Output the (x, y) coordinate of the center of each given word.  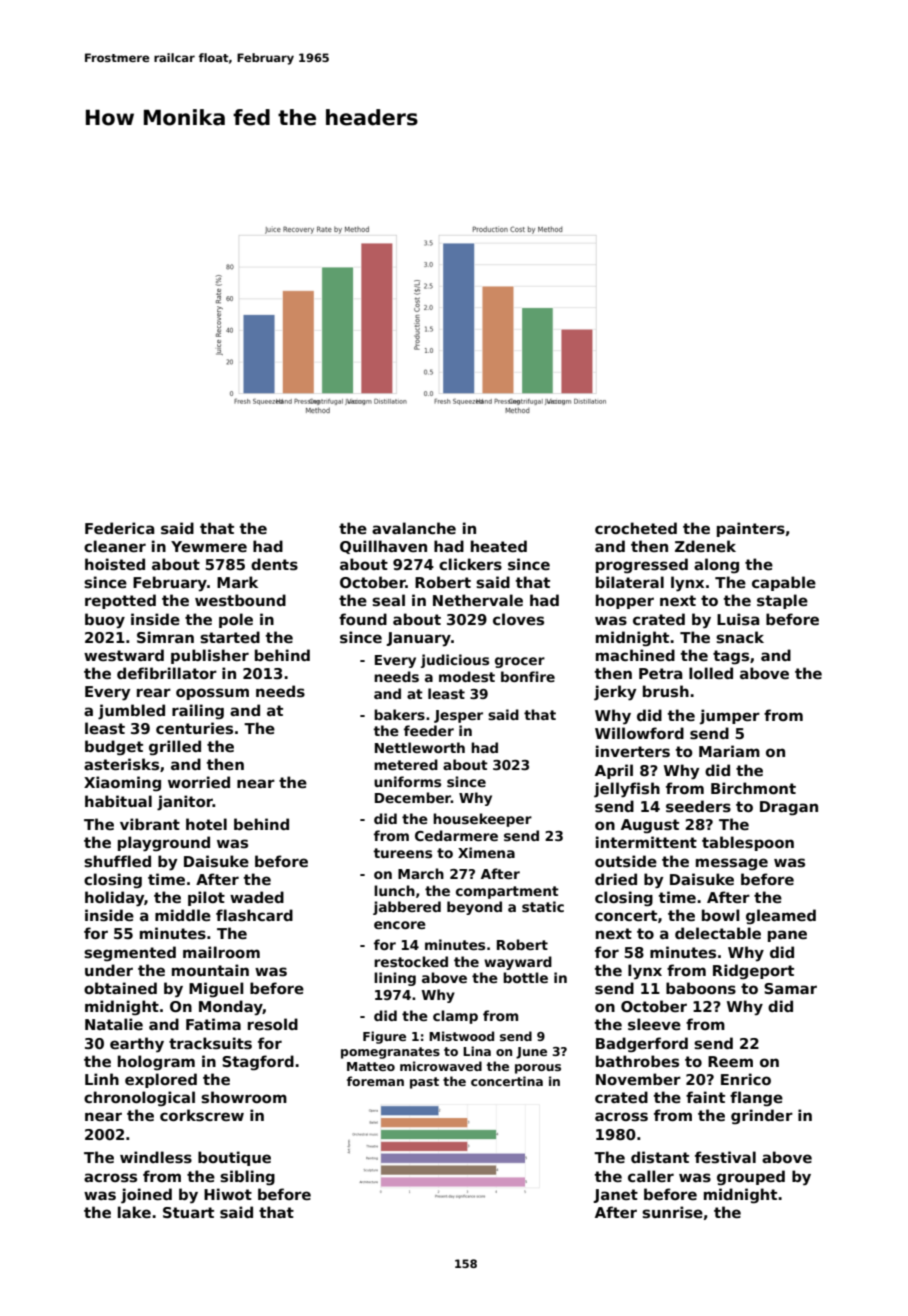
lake (134, 1212)
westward (124, 655)
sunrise (672, 1212)
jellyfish (627, 790)
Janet (615, 1196)
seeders (698, 806)
